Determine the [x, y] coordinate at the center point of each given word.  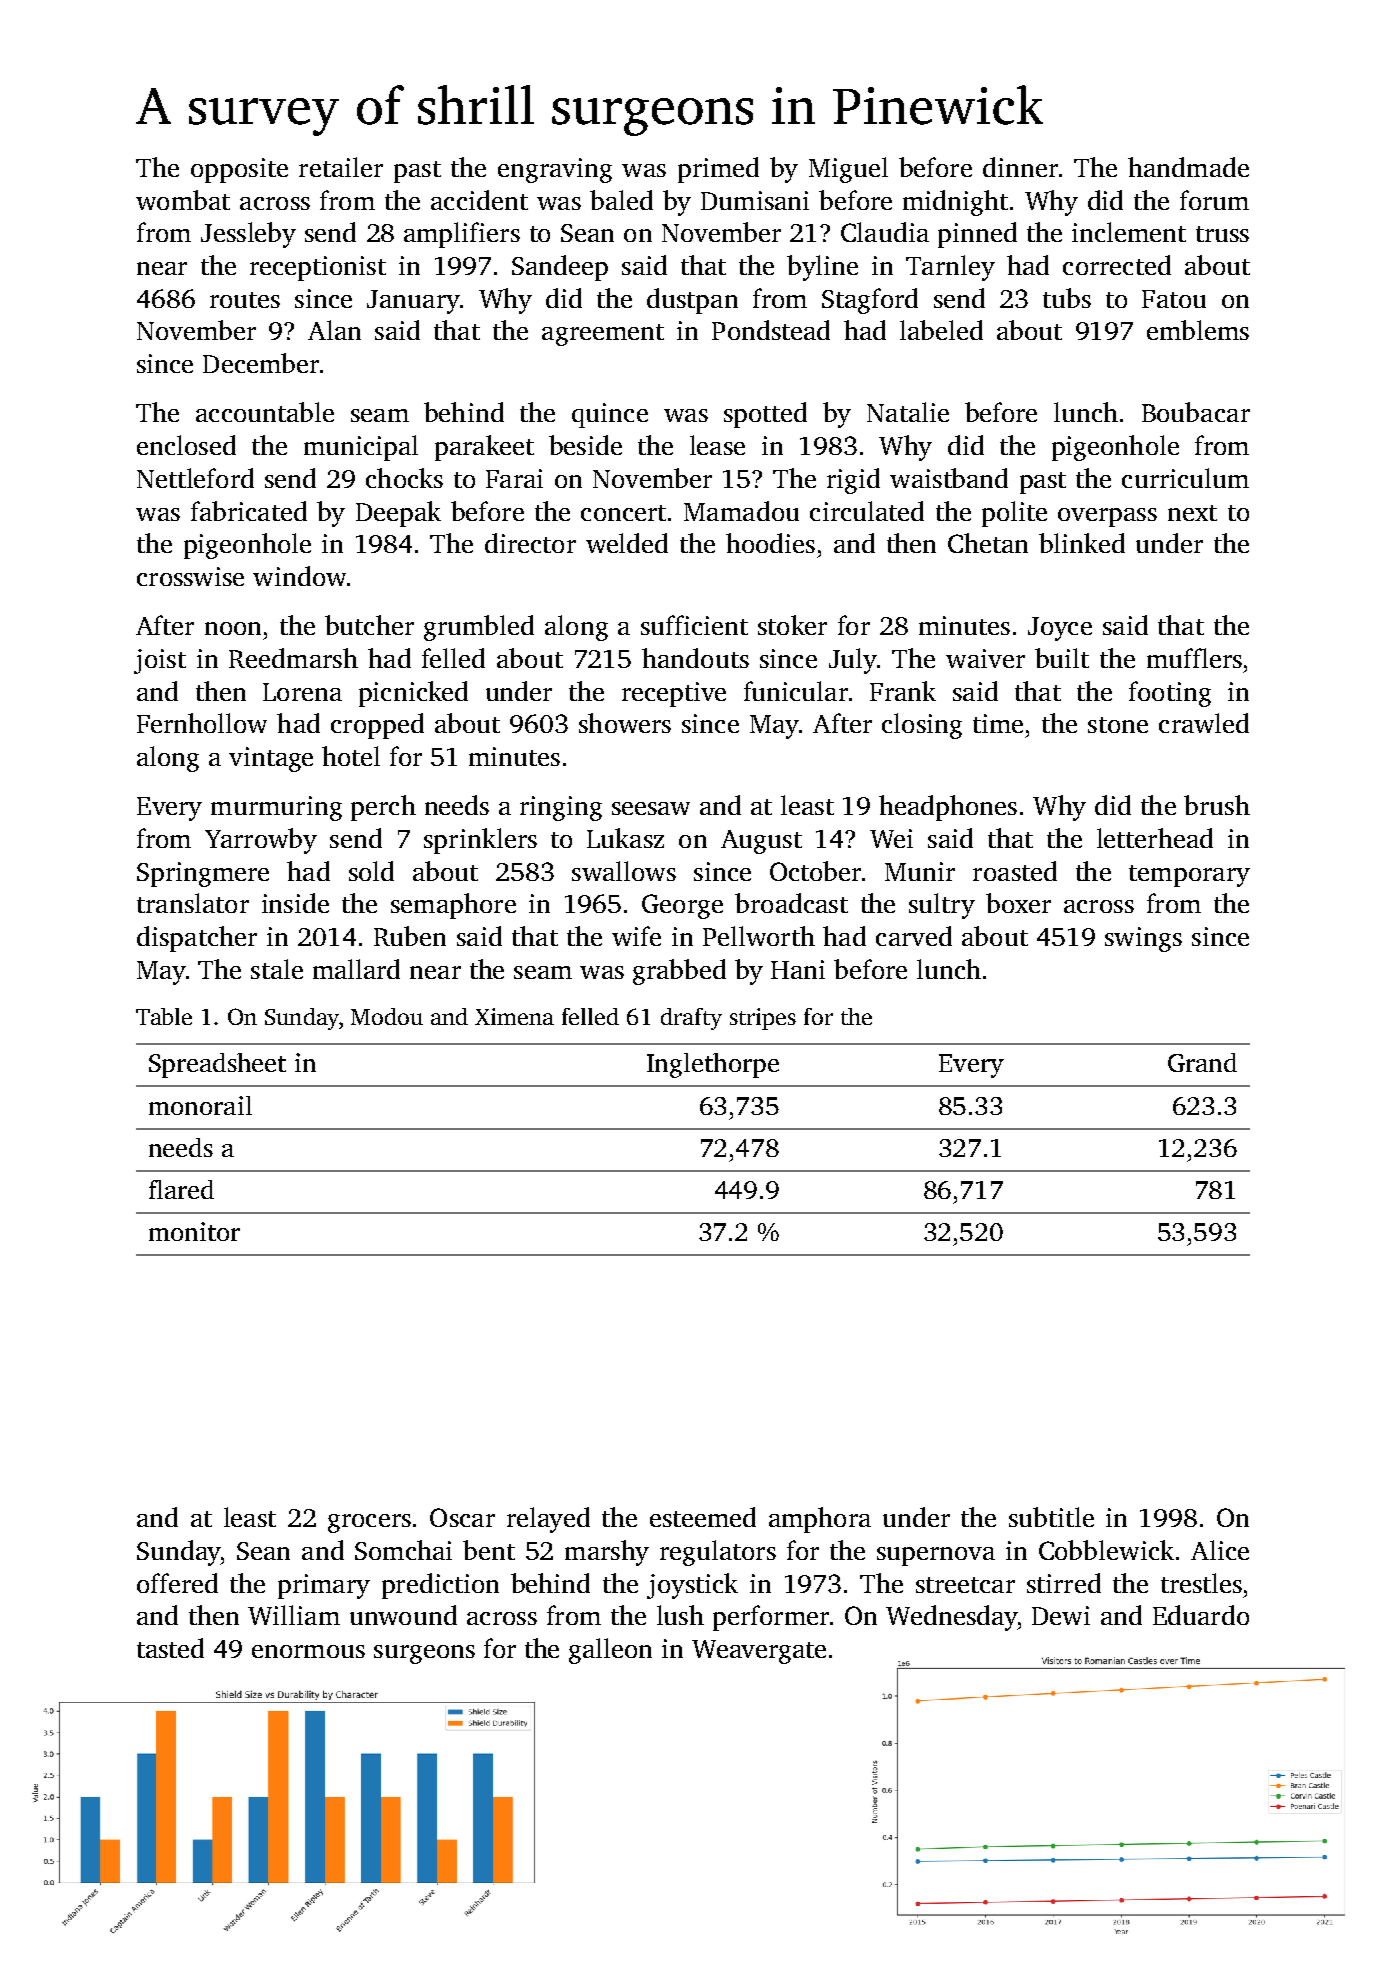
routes [245, 300]
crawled [1204, 723]
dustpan [692, 301]
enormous [308, 1651]
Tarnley [950, 268]
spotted [765, 415]
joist [160, 661]
